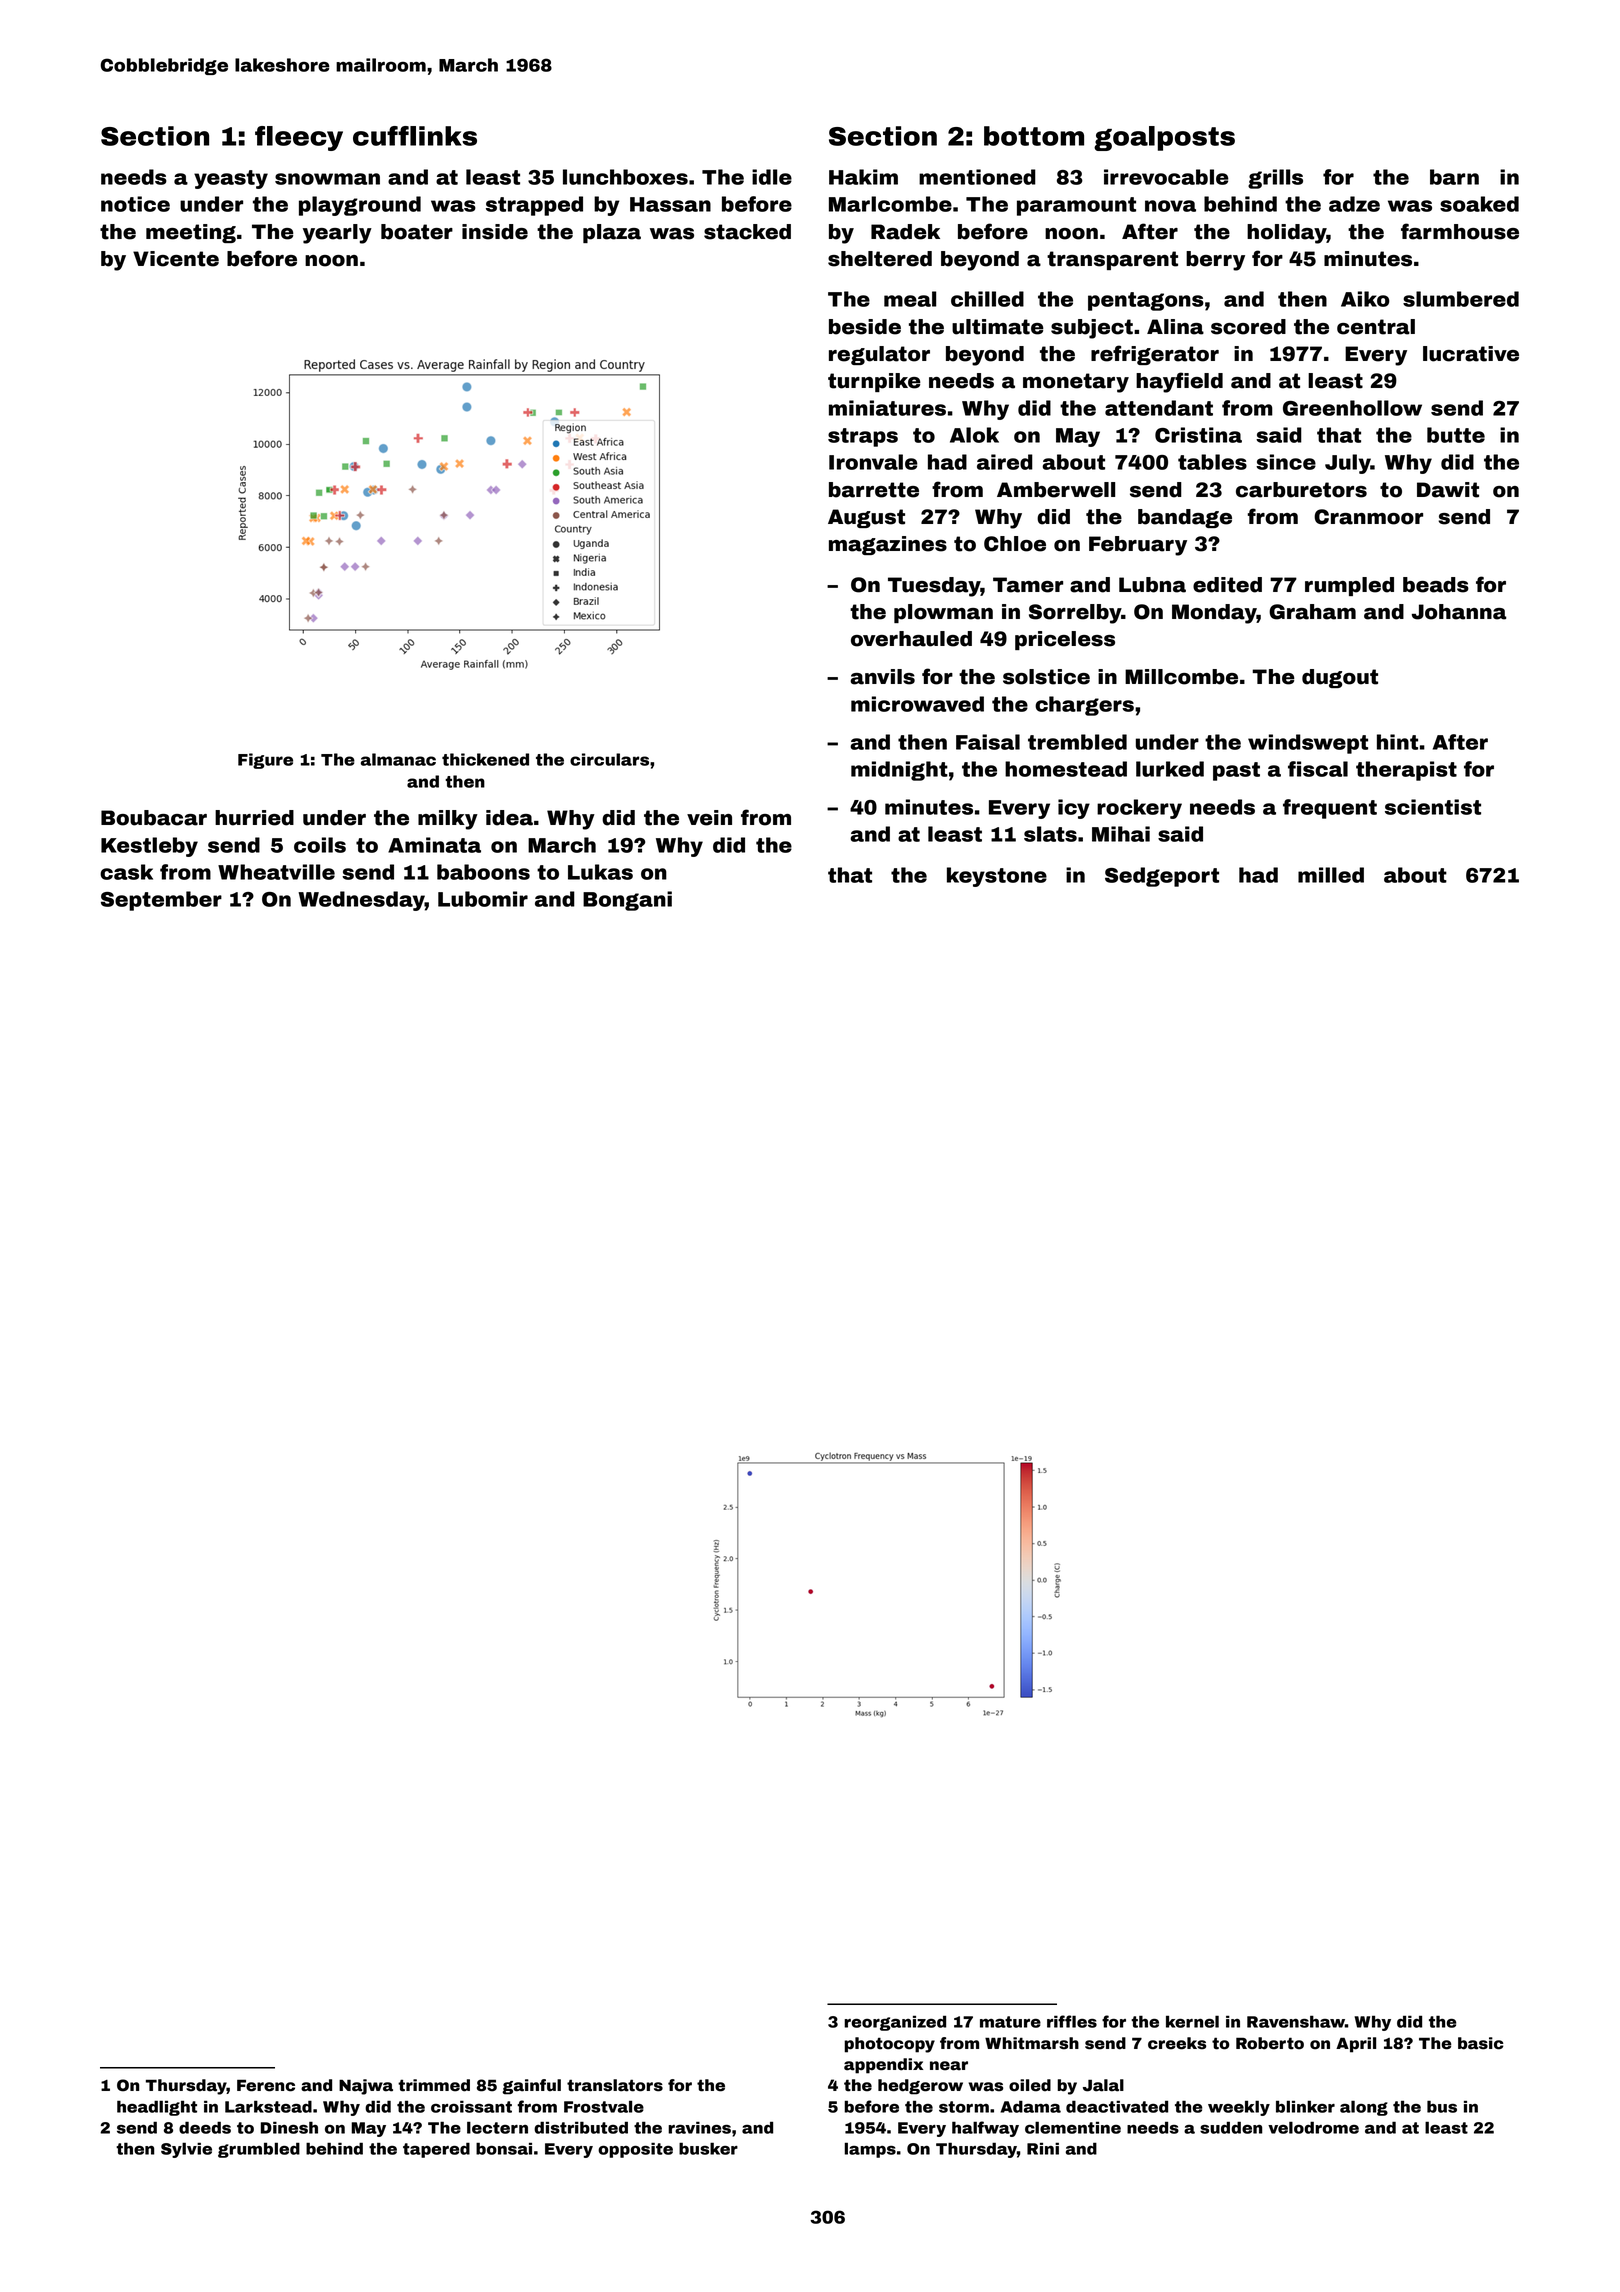 Image resolution: width=1620 pixels, height=2292 pixels. What do you see at coordinates (1296, 2021) in the screenshot?
I see `Ravenshaw` at bounding box center [1296, 2021].
